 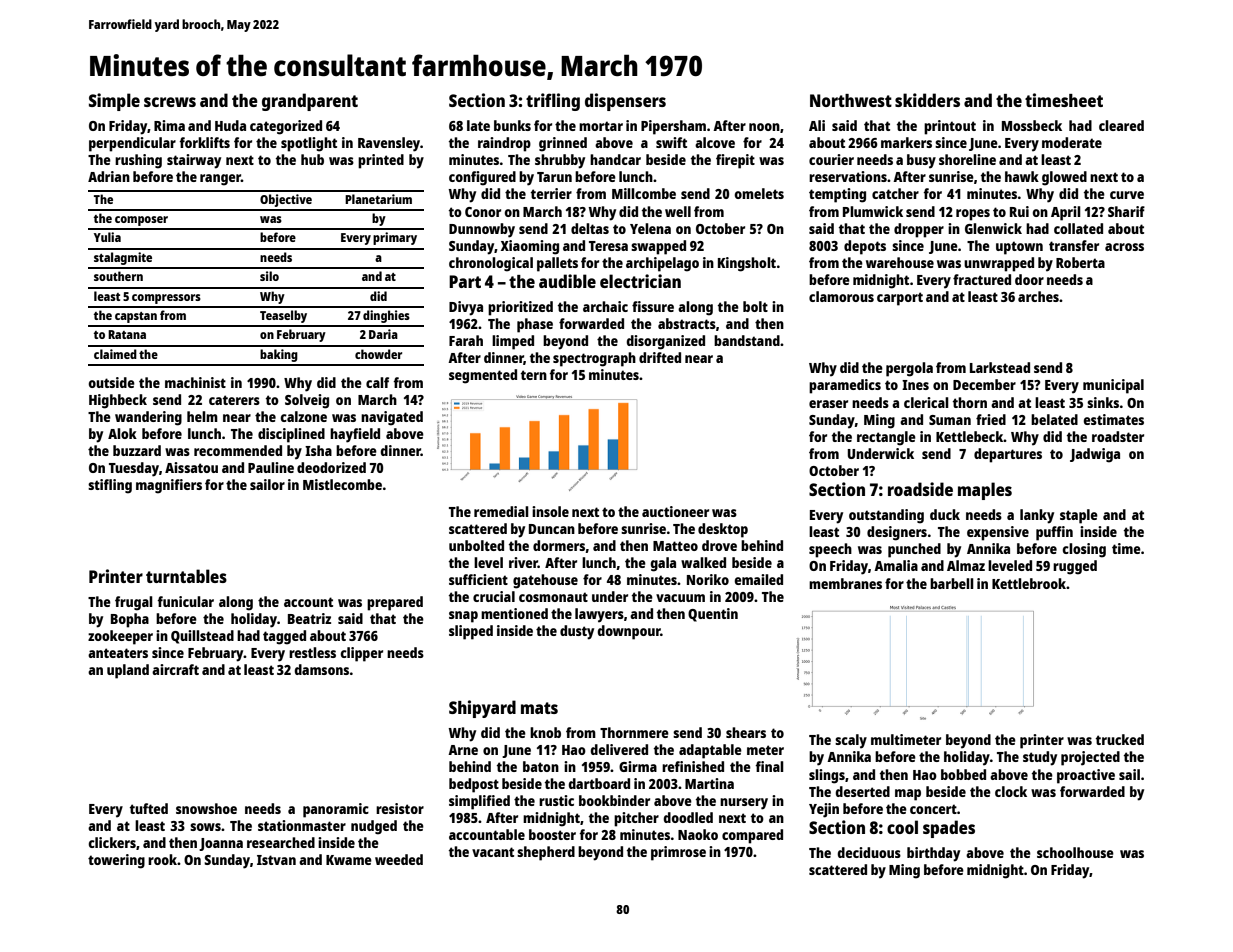 I want to click on roadster, so click(x=1118, y=436).
